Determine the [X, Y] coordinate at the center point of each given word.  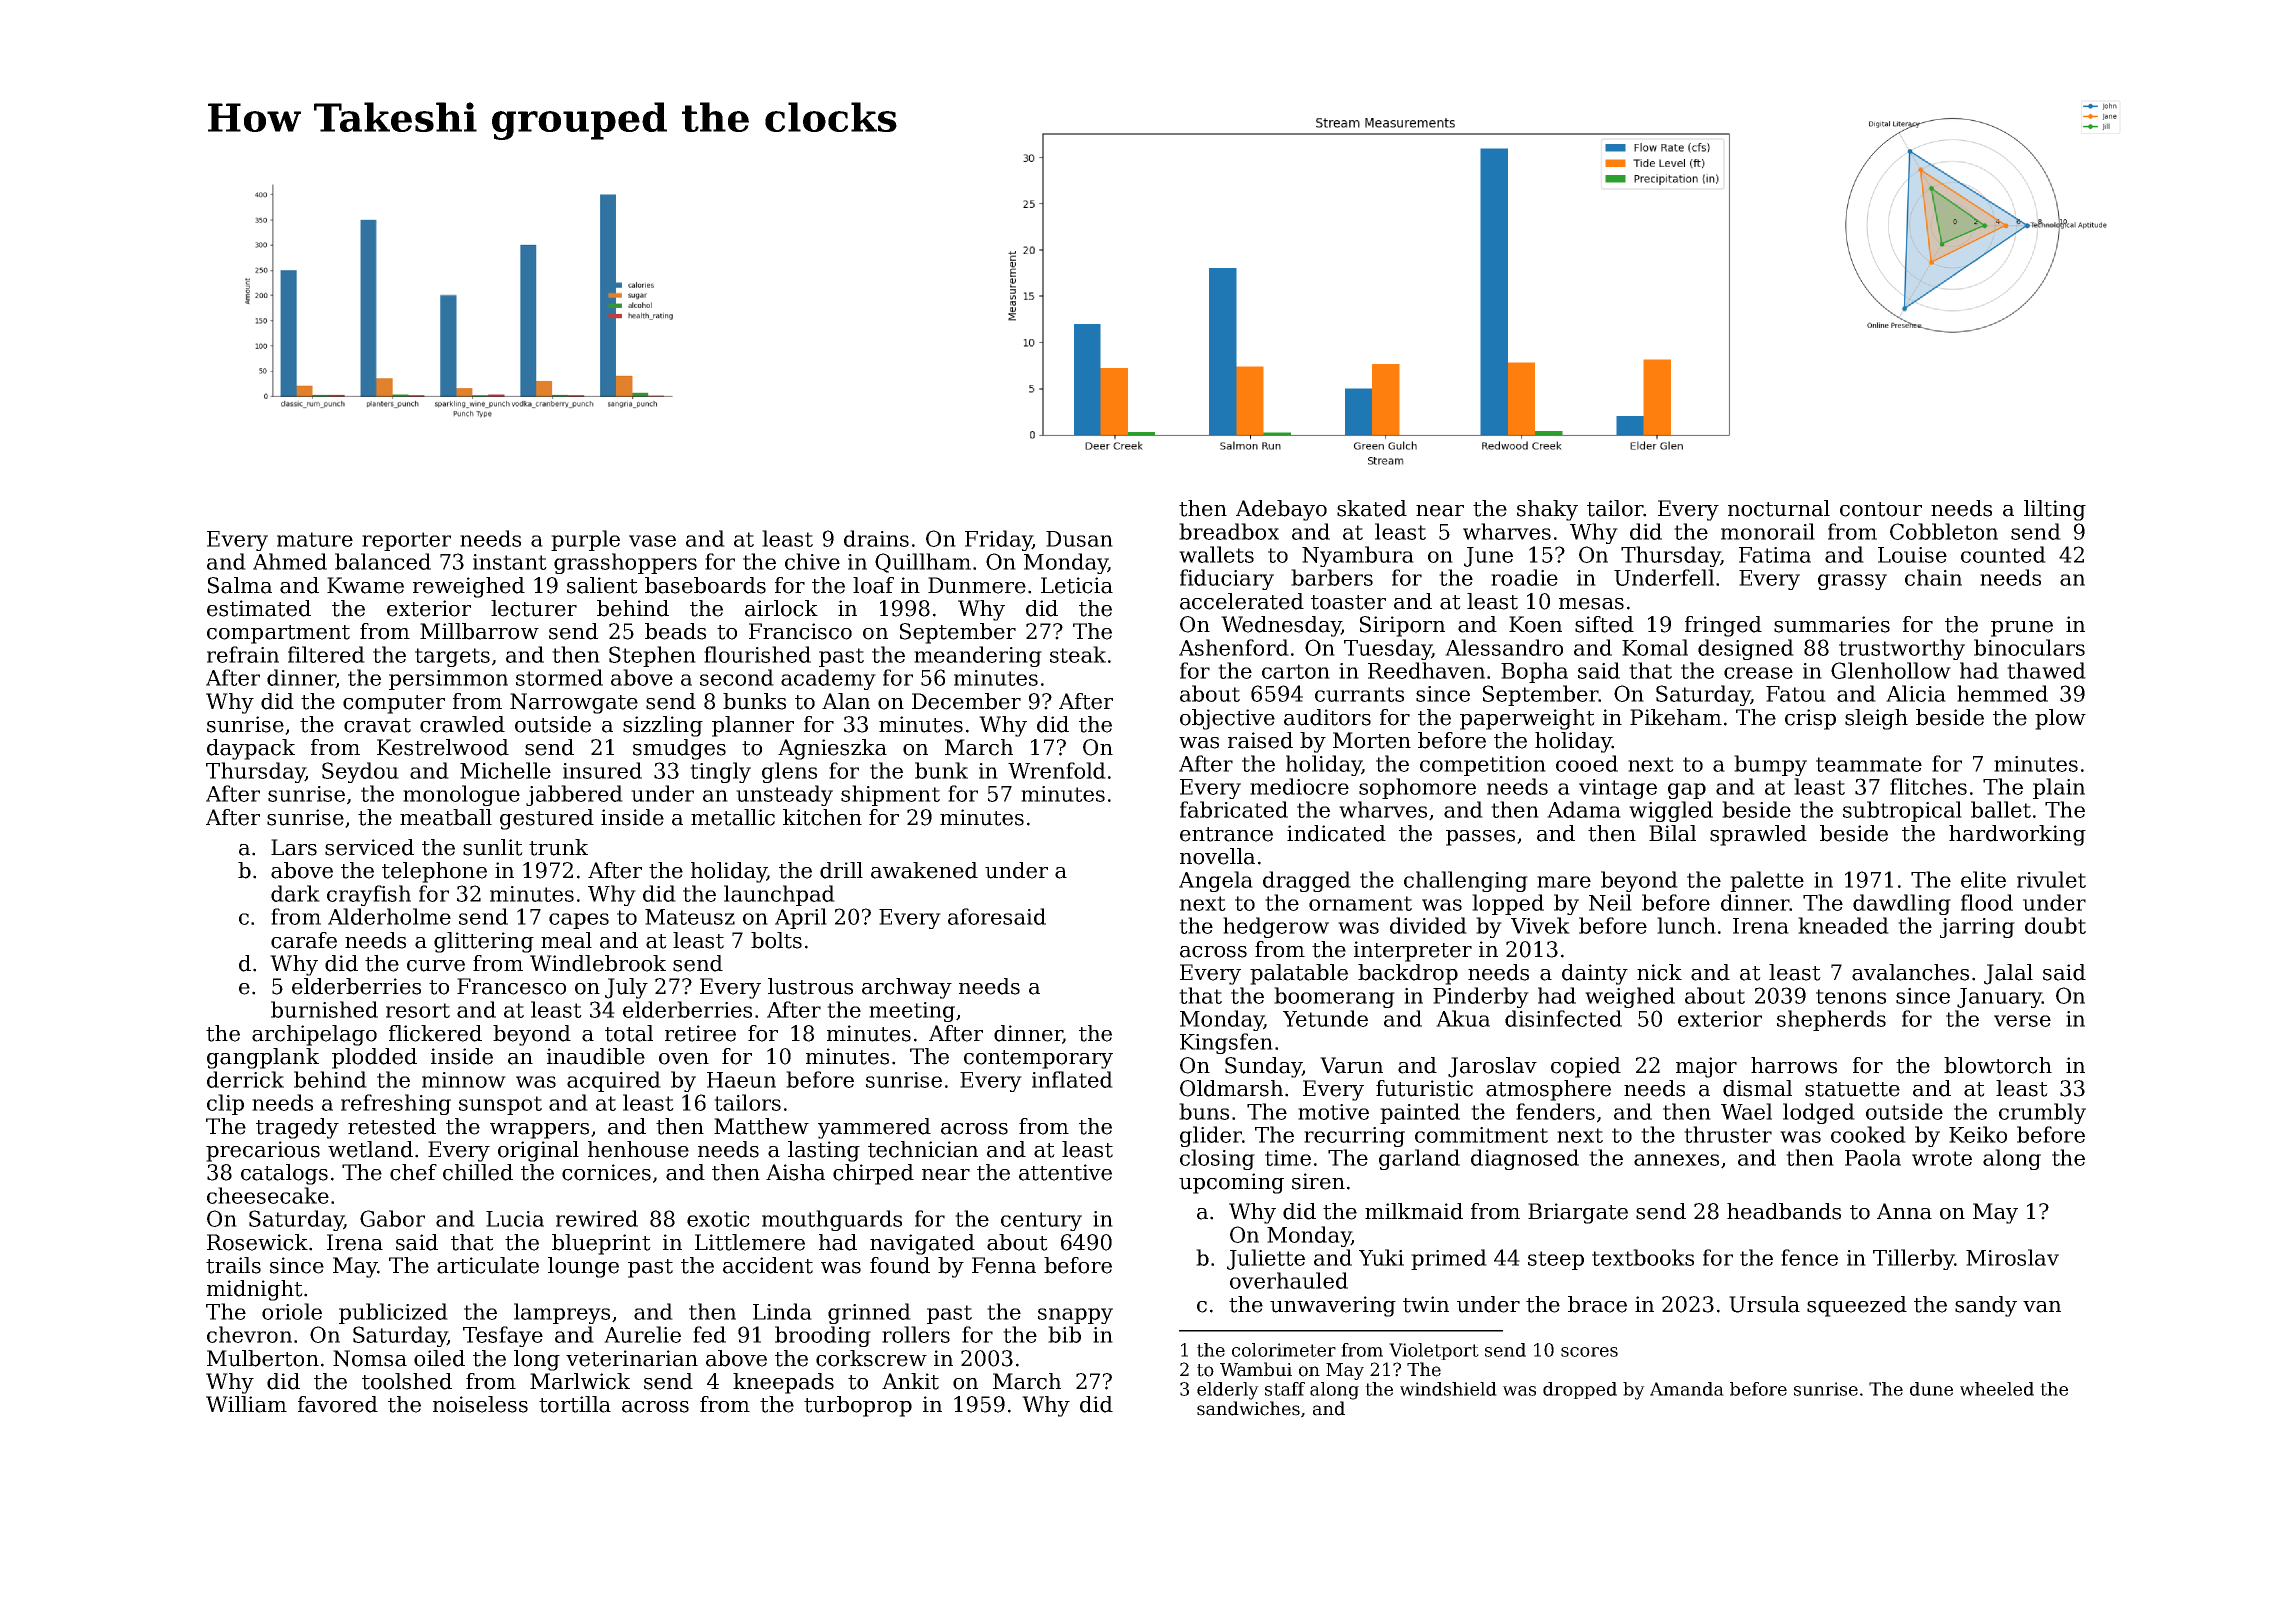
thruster [1728, 1134]
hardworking [2017, 835]
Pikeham [1676, 717]
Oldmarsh [1231, 1088]
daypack [251, 749]
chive [812, 561]
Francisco [800, 631]
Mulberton [263, 1358]
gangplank [263, 1058]
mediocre [1299, 786]
